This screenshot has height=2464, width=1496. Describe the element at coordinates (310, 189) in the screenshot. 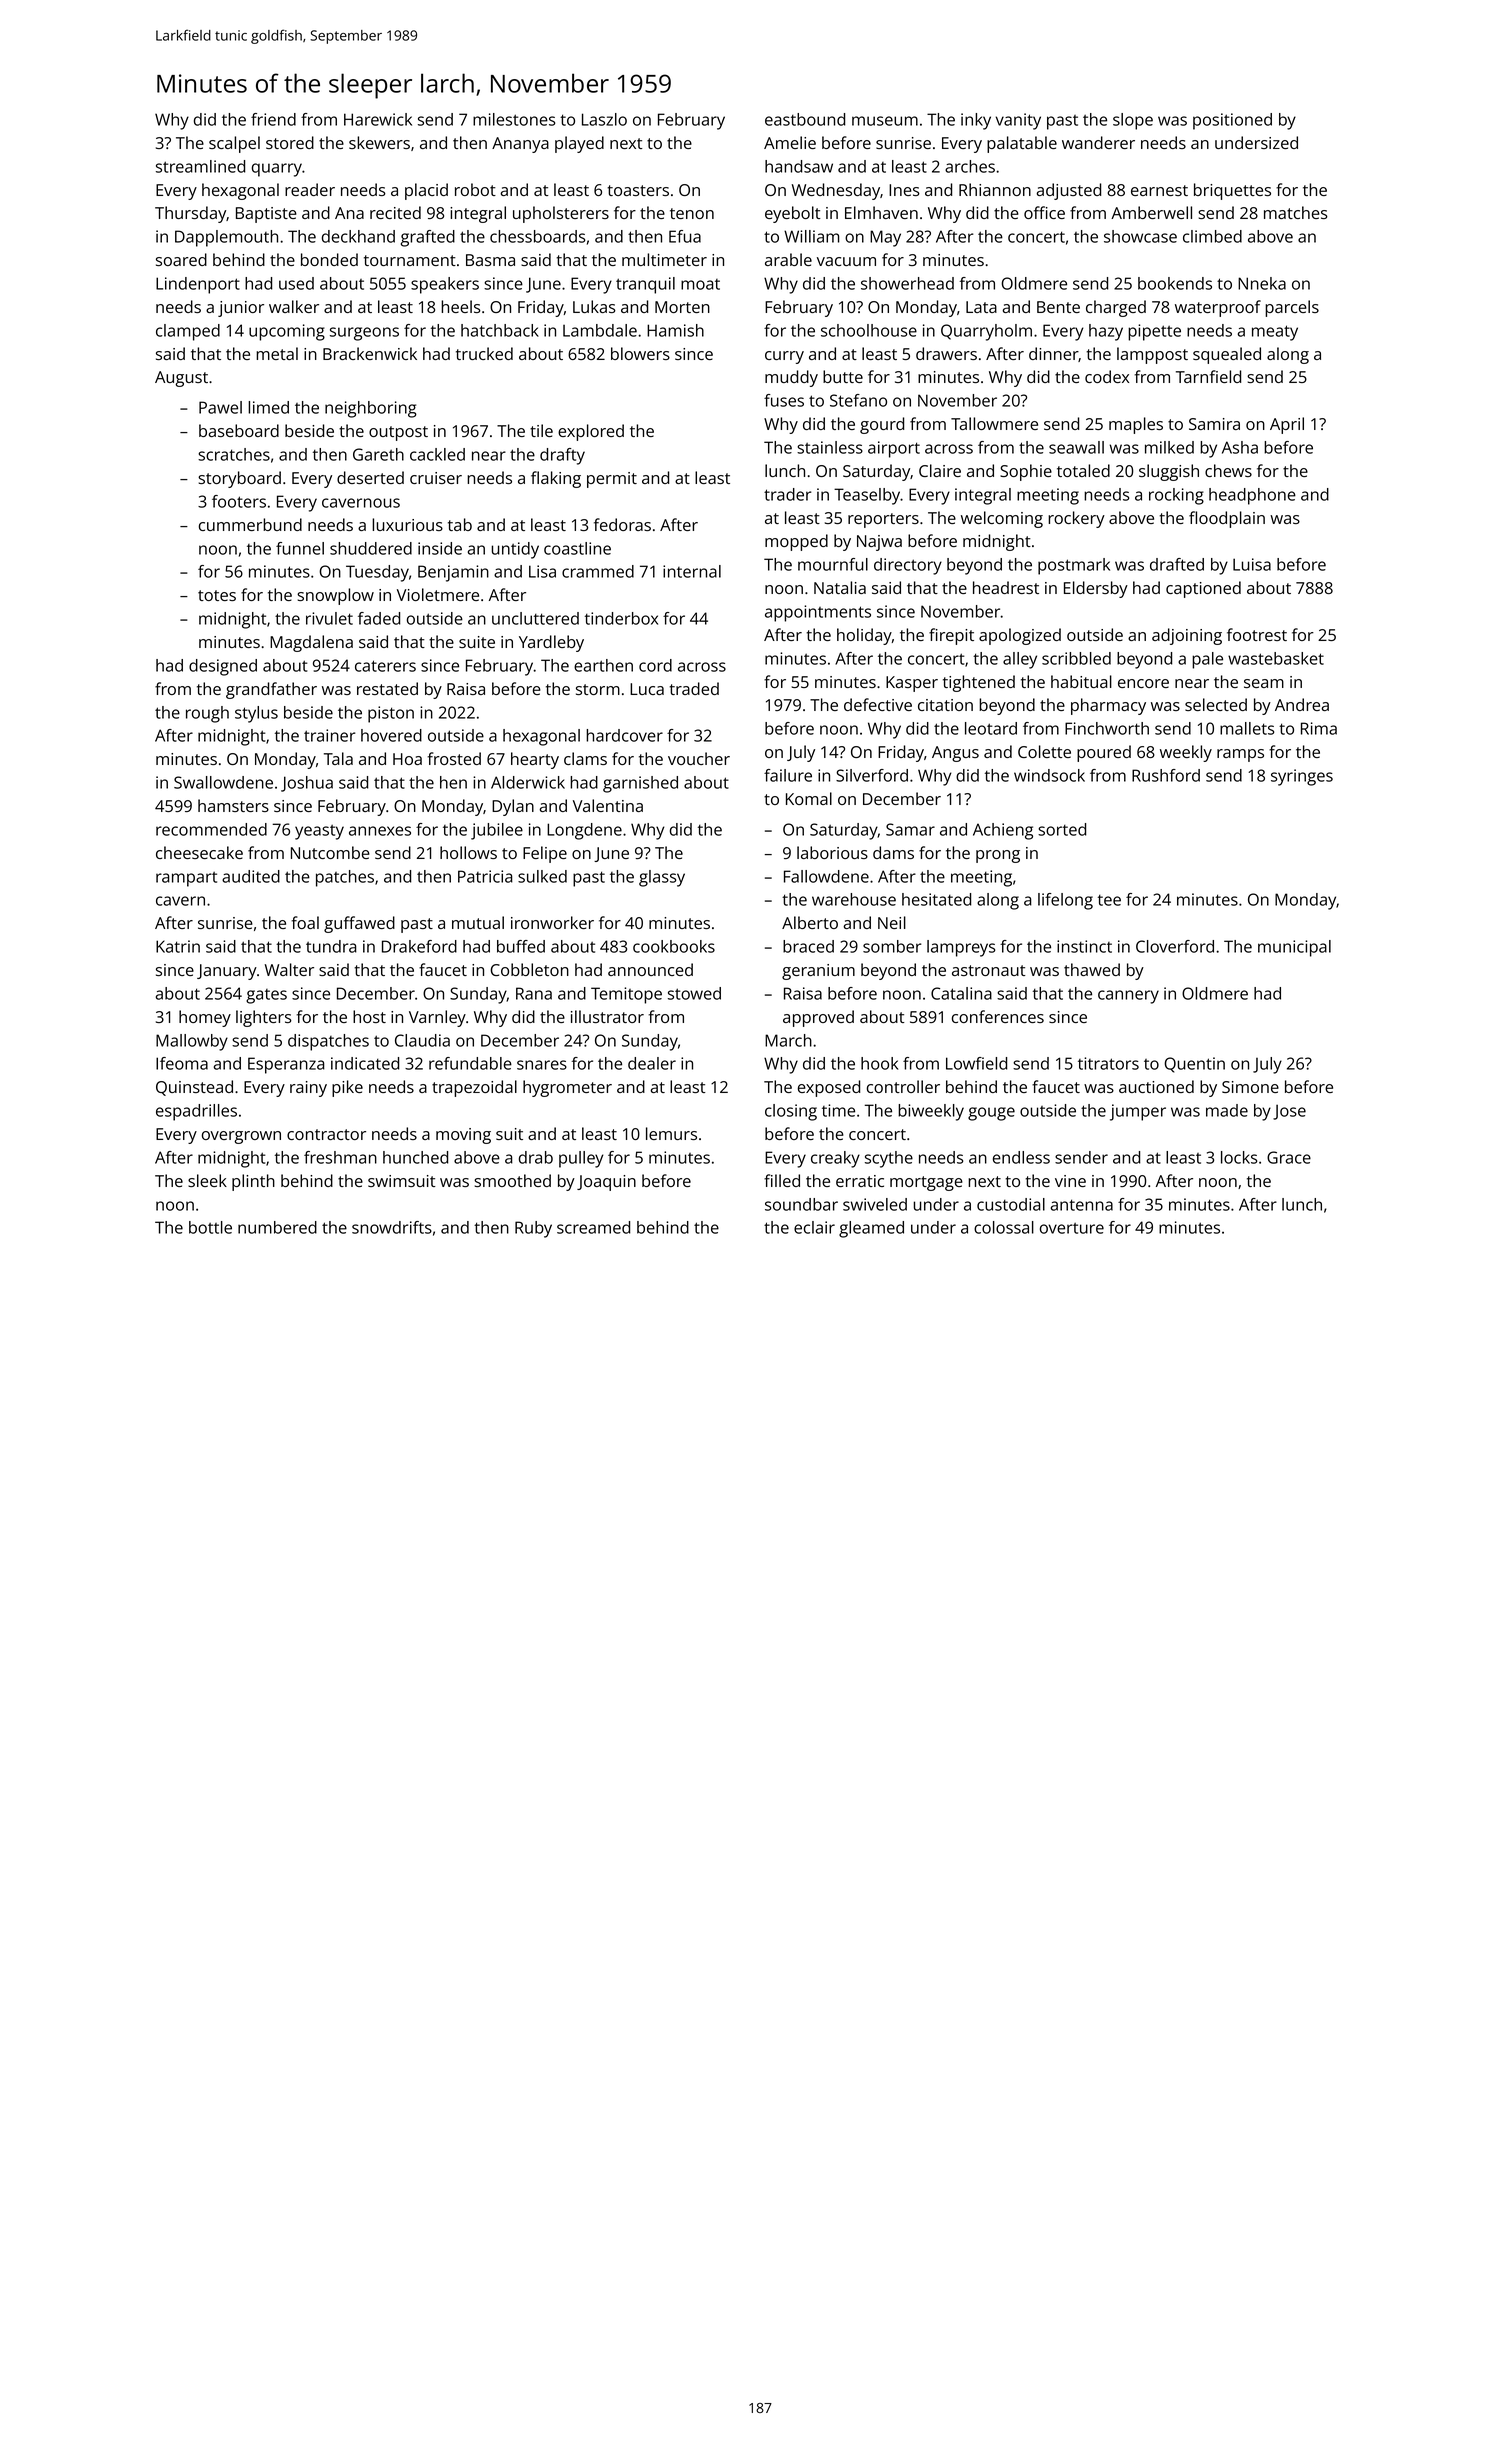

I see `reader` at that location.
